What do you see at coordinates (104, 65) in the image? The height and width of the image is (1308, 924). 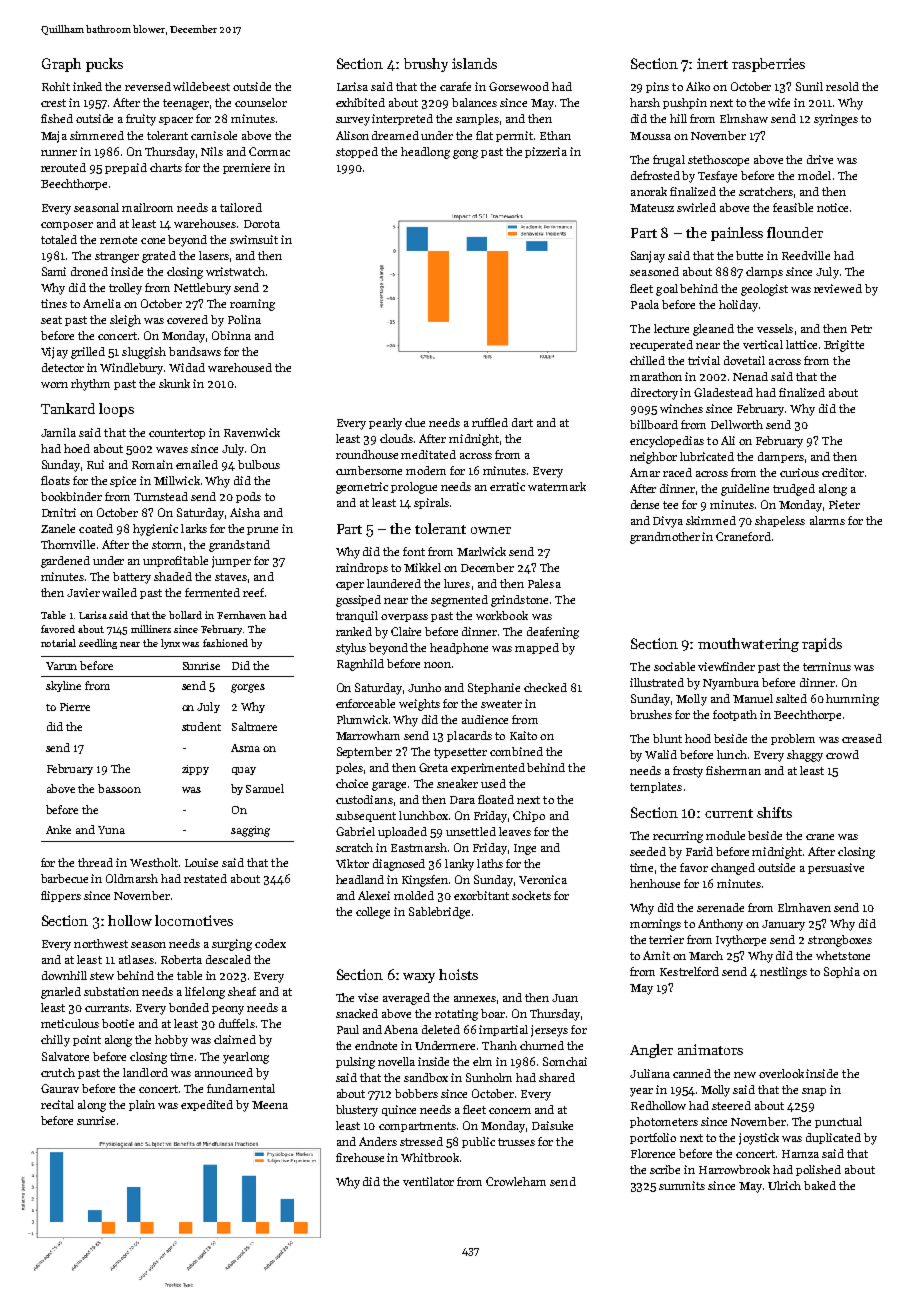 I see `pucks` at bounding box center [104, 65].
